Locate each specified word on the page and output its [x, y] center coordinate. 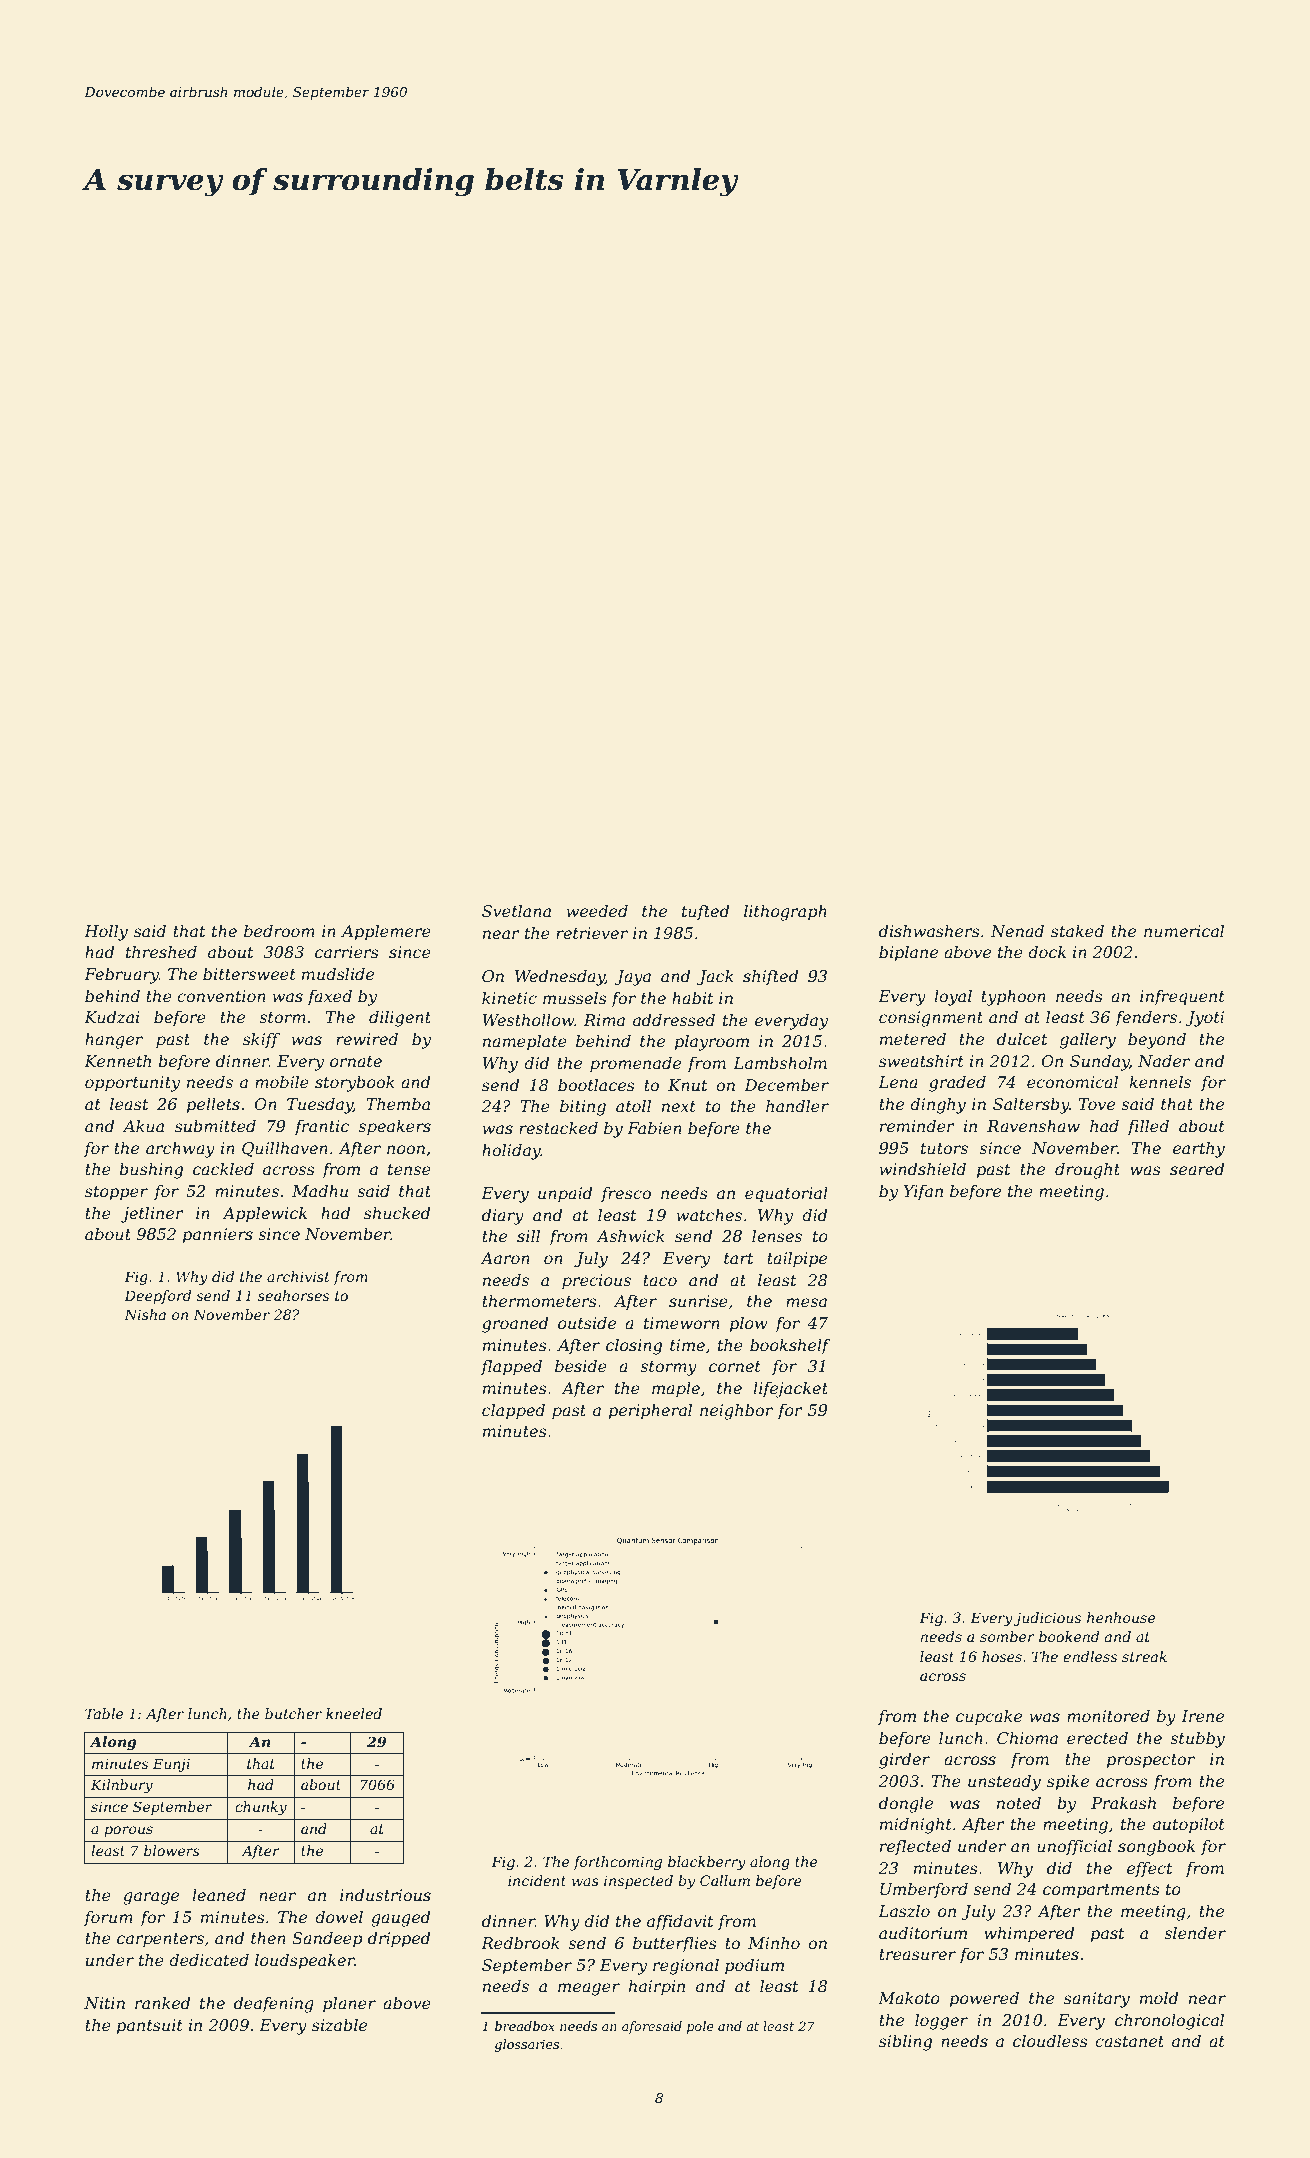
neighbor [736, 1412]
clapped [513, 1412]
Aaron [505, 1258]
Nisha [145, 1314]
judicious [1047, 1619]
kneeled [354, 1713]
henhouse [1121, 1617]
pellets [213, 1106]
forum [108, 1919]
